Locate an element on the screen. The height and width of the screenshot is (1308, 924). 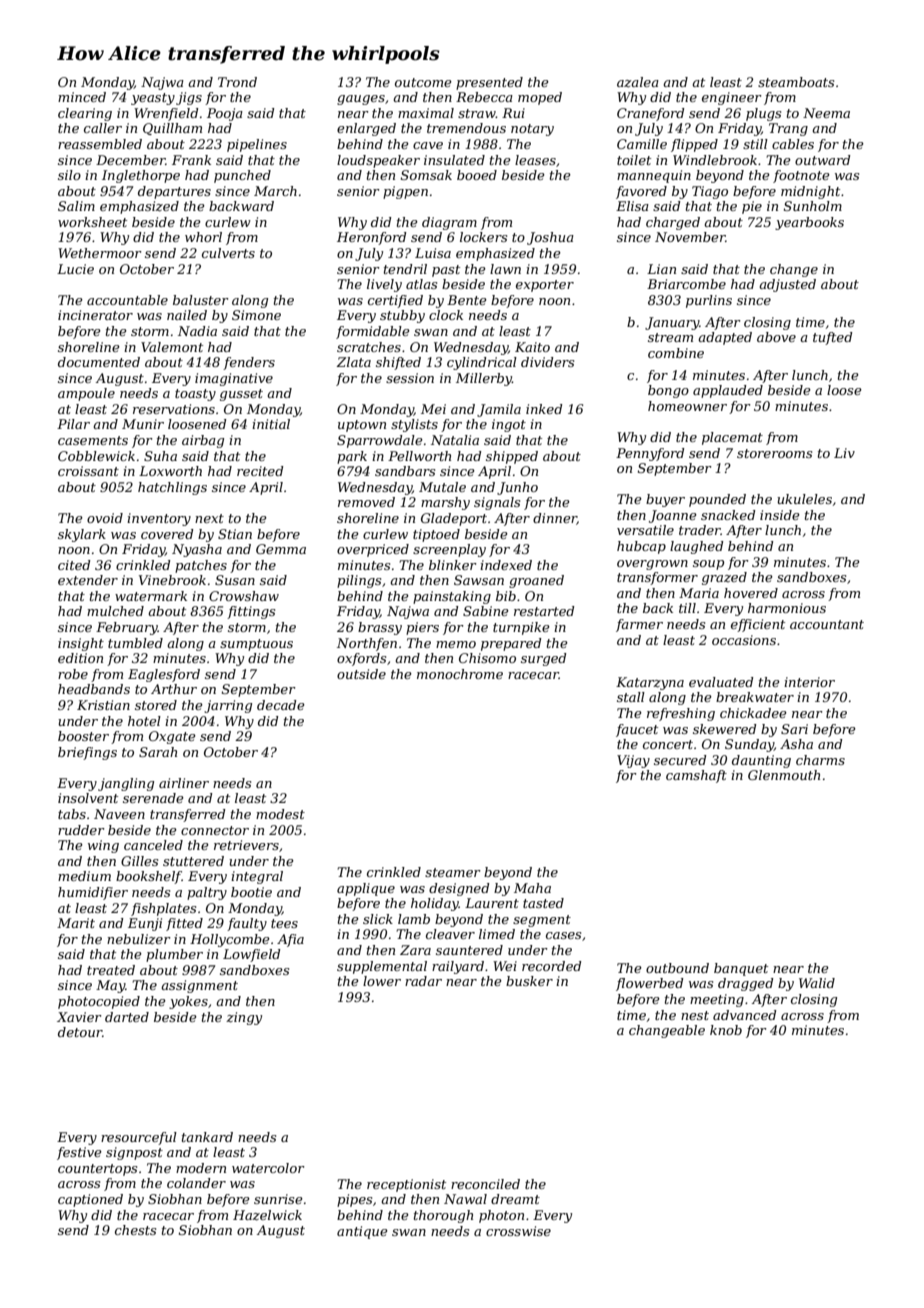
crosswise is located at coordinates (518, 1231).
